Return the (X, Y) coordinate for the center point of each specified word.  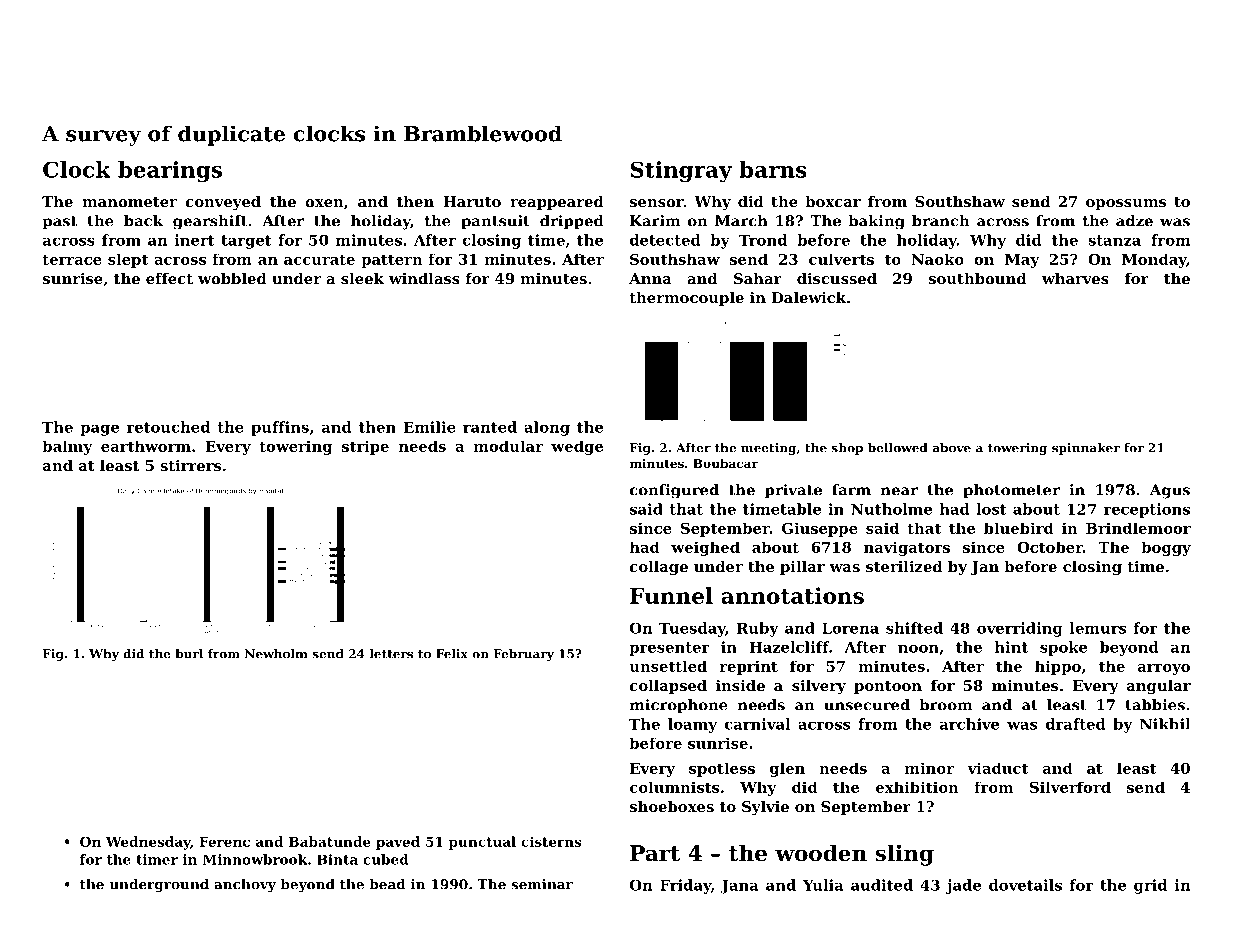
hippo (1058, 667)
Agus (1170, 491)
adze (1134, 221)
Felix (452, 654)
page (99, 430)
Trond (763, 240)
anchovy (245, 885)
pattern (392, 261)
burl (189, 654)
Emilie (430, 427)
